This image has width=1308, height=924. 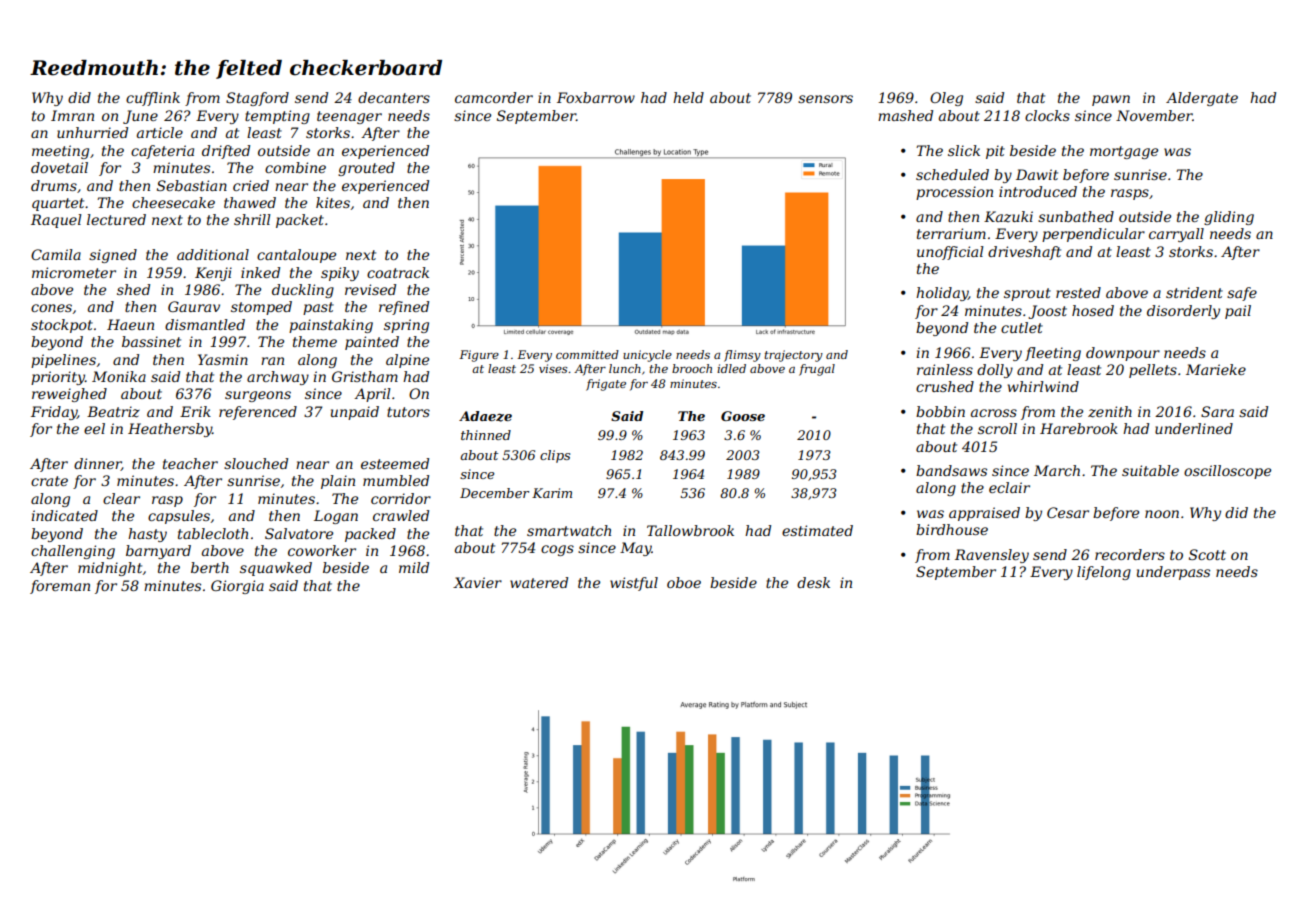 What do you see at coordinates (1229, 218) in the image?
I see `gliding` at bounding box center [1229, 218].
